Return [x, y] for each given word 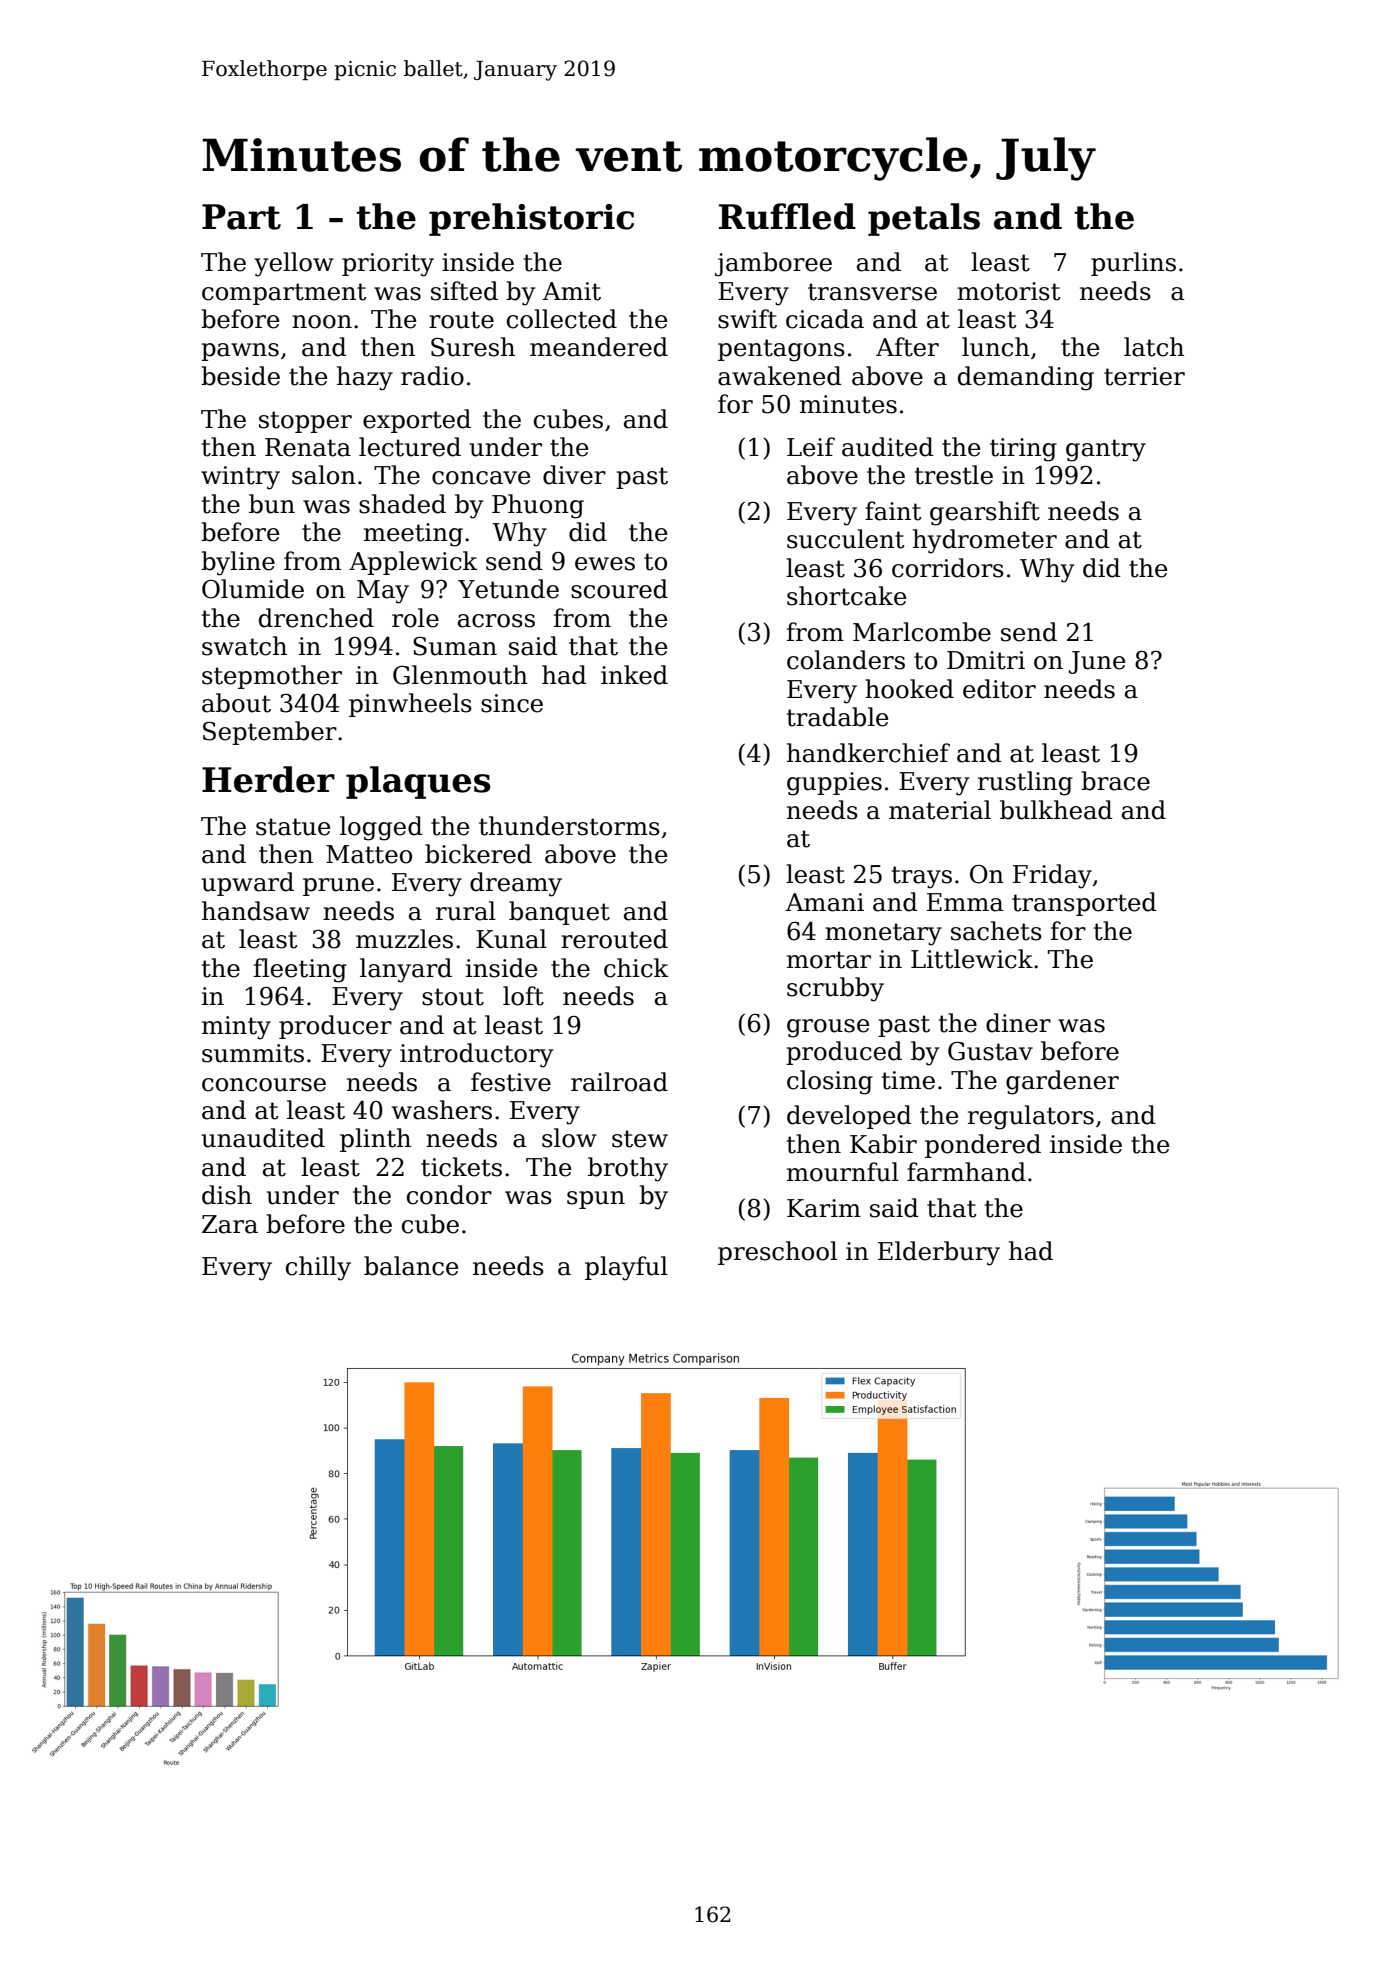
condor [449, 1195]
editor [999, 689]
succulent [846, 539]
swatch [244, 646]
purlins [1133, 264]
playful [626, 1268]
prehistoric [531, 219]
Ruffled [787, 216]
